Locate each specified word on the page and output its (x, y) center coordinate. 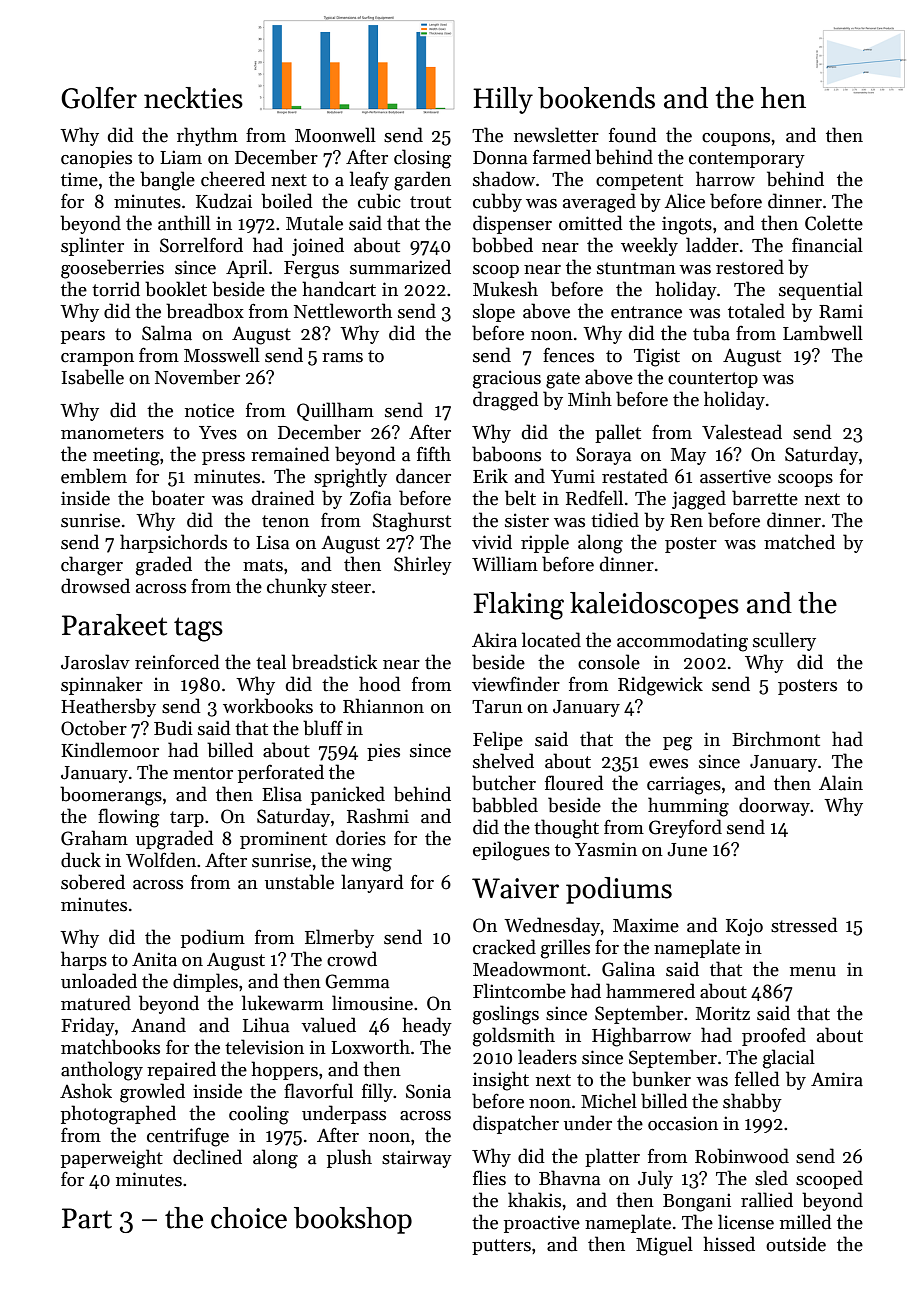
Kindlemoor (110, 750)
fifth (434, 454)
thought (566, 829)
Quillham (335, 411)
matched (799, 542)
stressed (804, 925)
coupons (736, 139)
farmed (562, 157)
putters (501, 1247)
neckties (193, 98)
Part (87, 1218)
